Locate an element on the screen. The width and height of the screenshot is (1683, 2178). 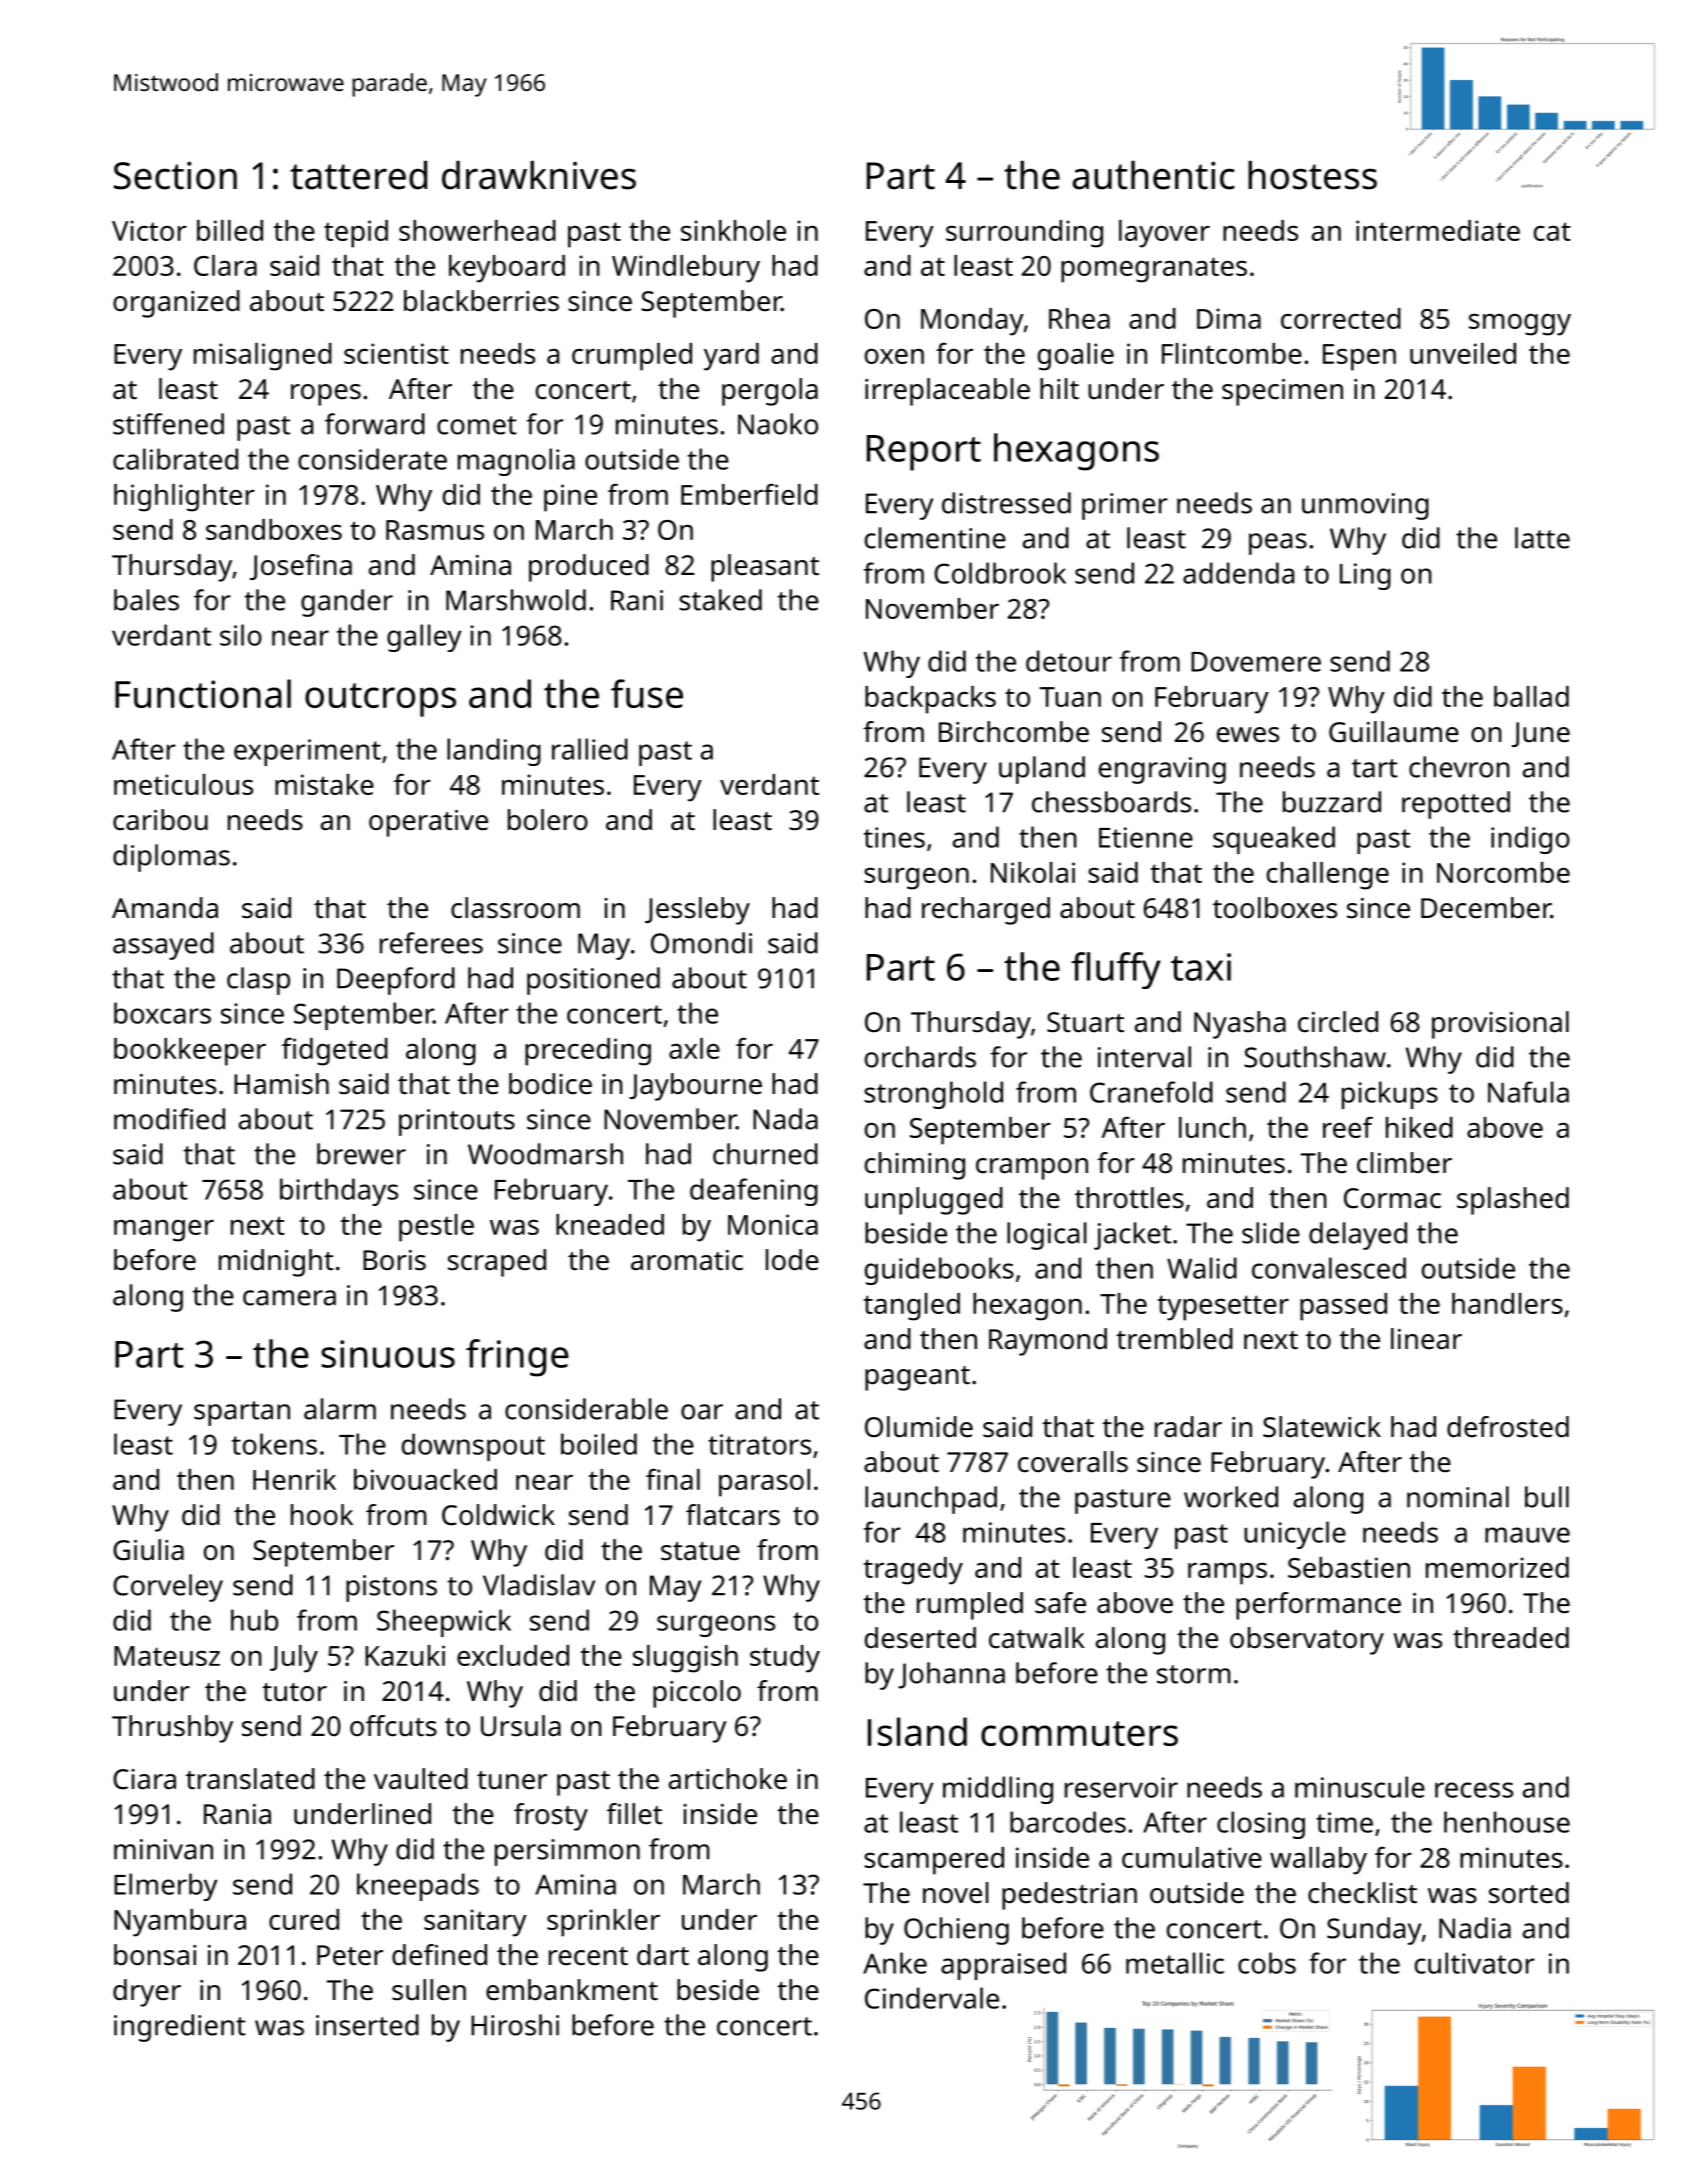
manger is located at coordinates (164, 1231).
